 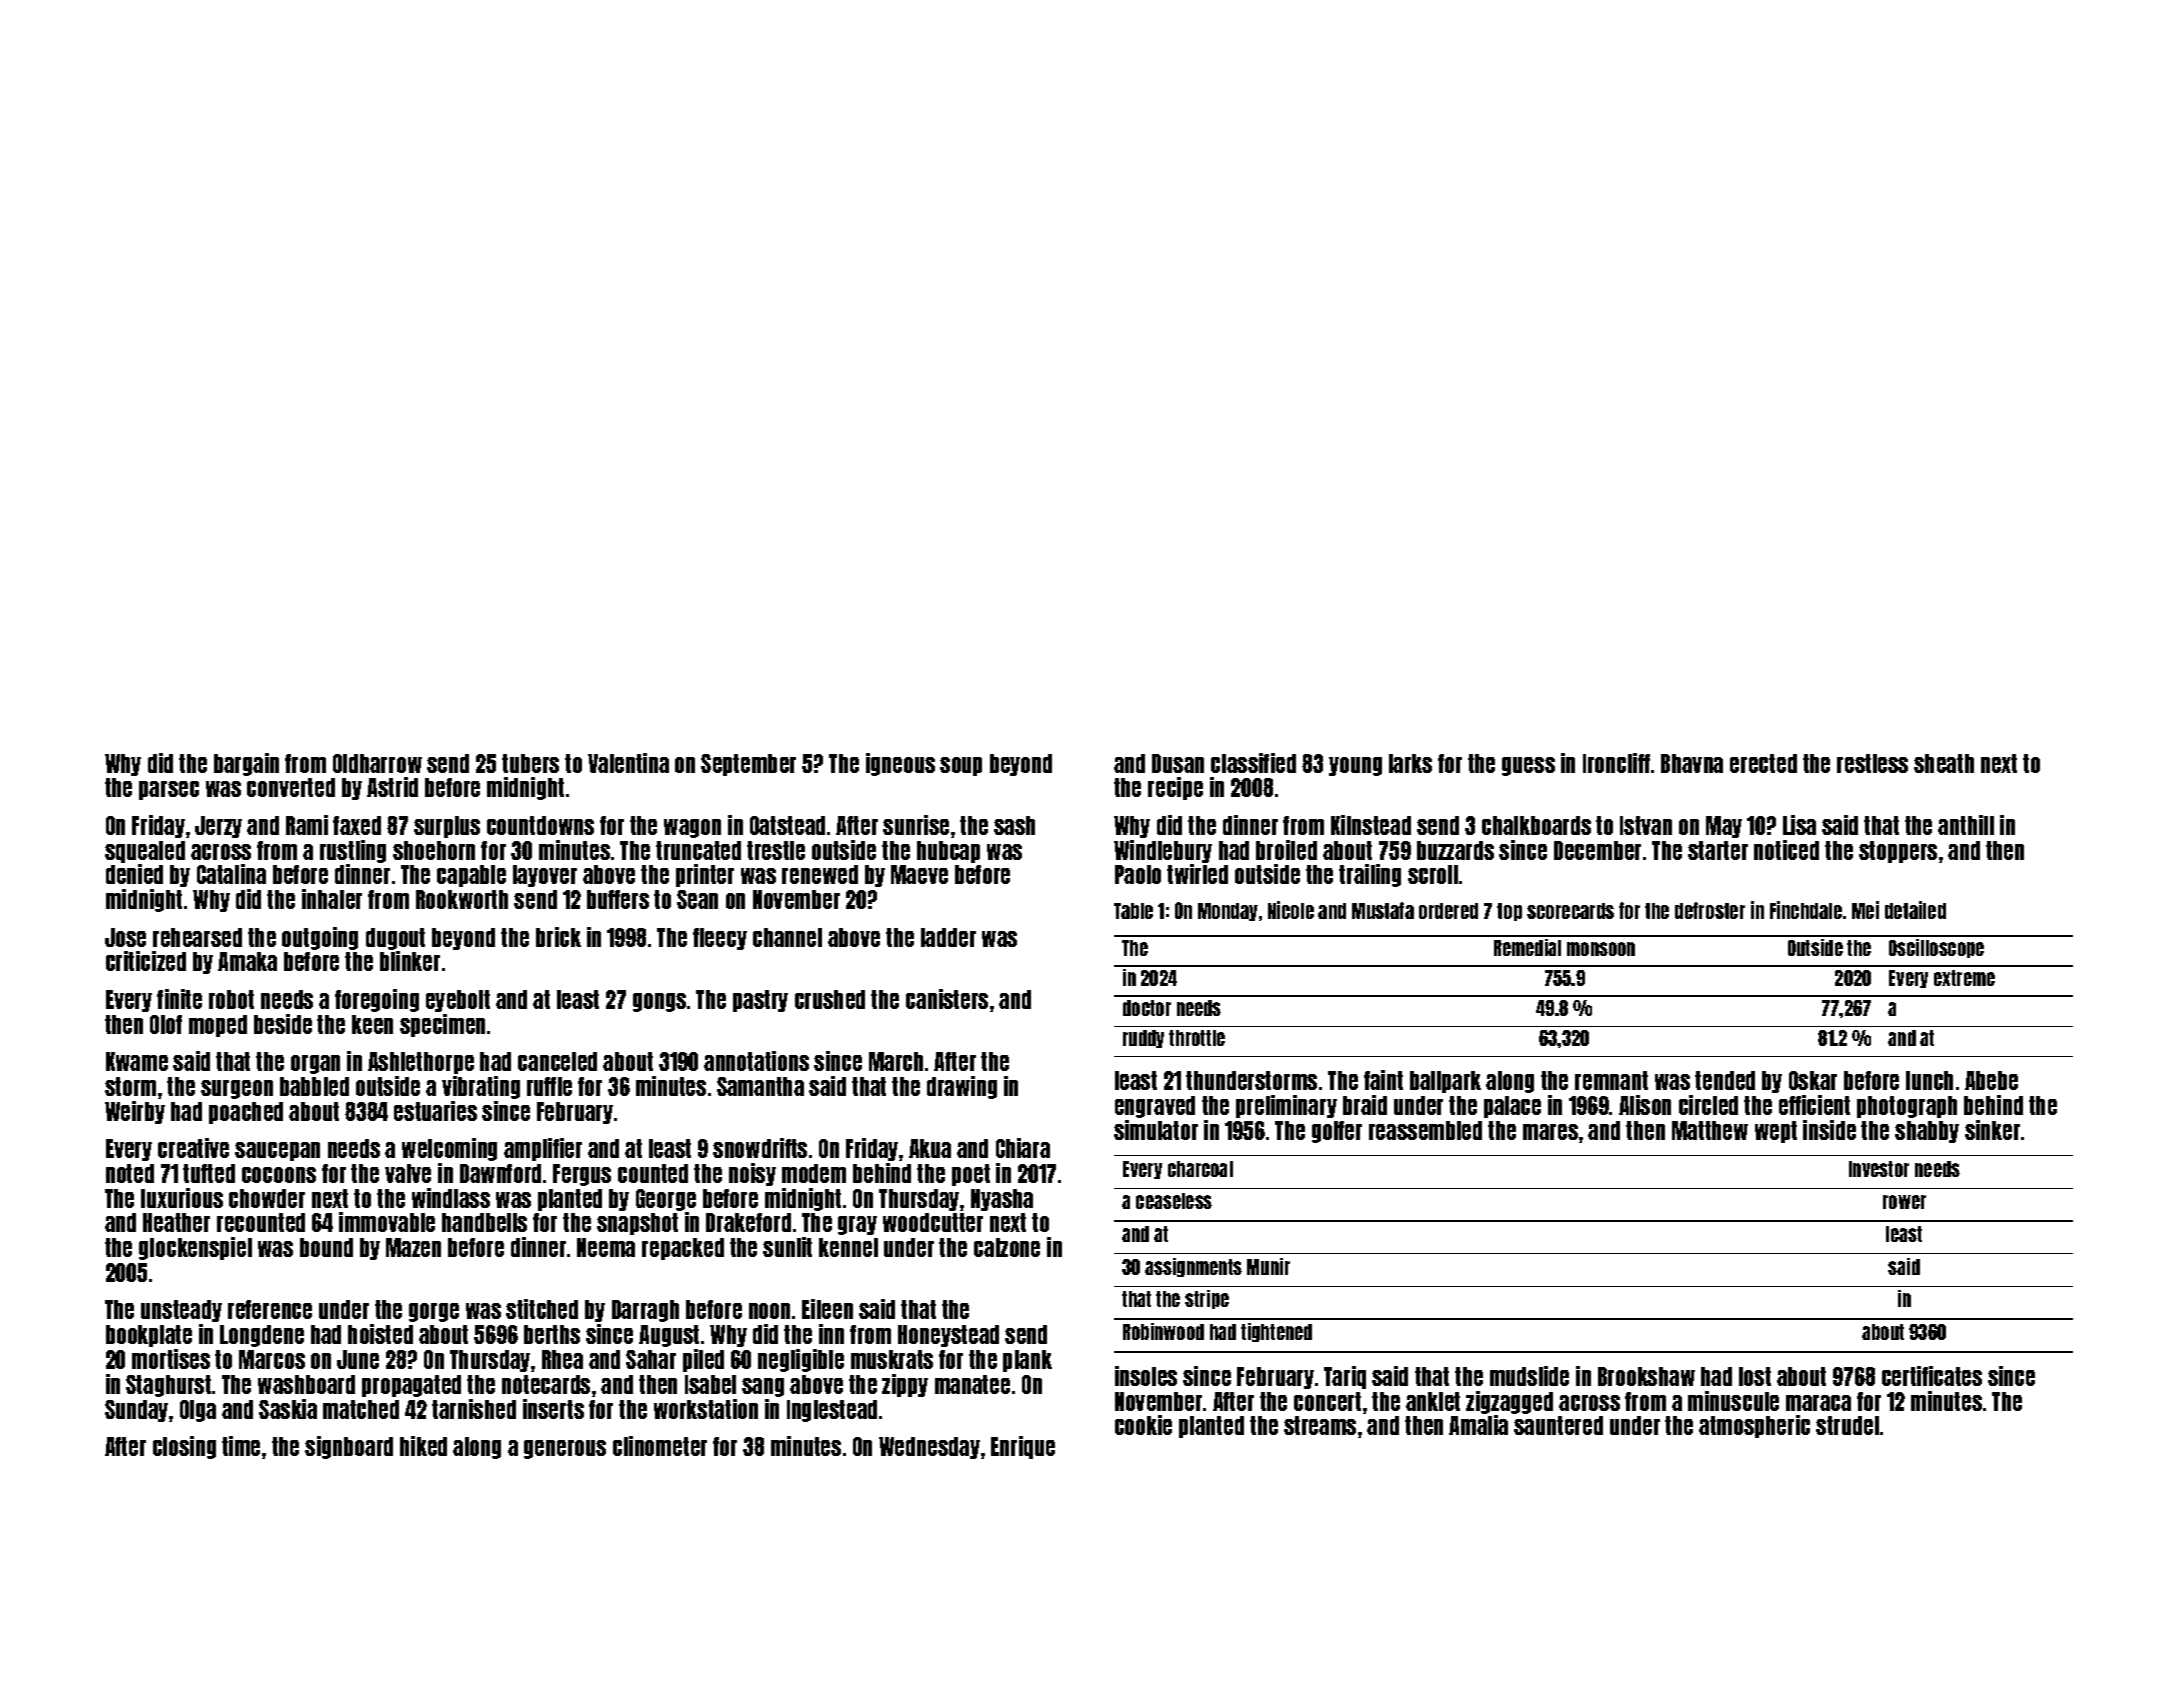 I want to click on lost, so click(x=1755, y=1376).
